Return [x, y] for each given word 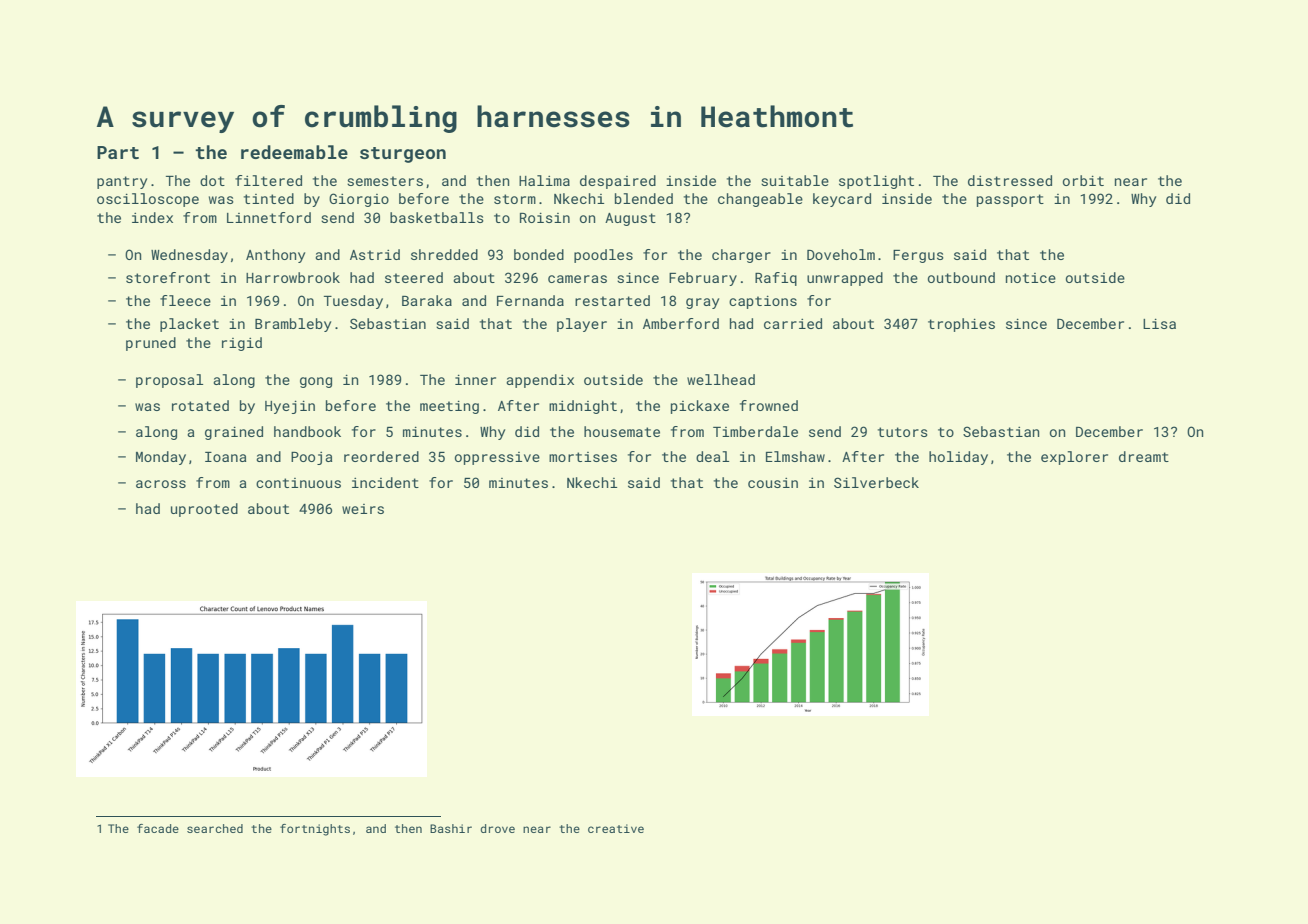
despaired [618, 182]
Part [118, 152]
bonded [539, 254]
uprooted [204, 510]
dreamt [1144, 456]
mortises [583, 457]
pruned [151, 344]
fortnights [315, 830]
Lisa [1159, 323]
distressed [1010, 180]
